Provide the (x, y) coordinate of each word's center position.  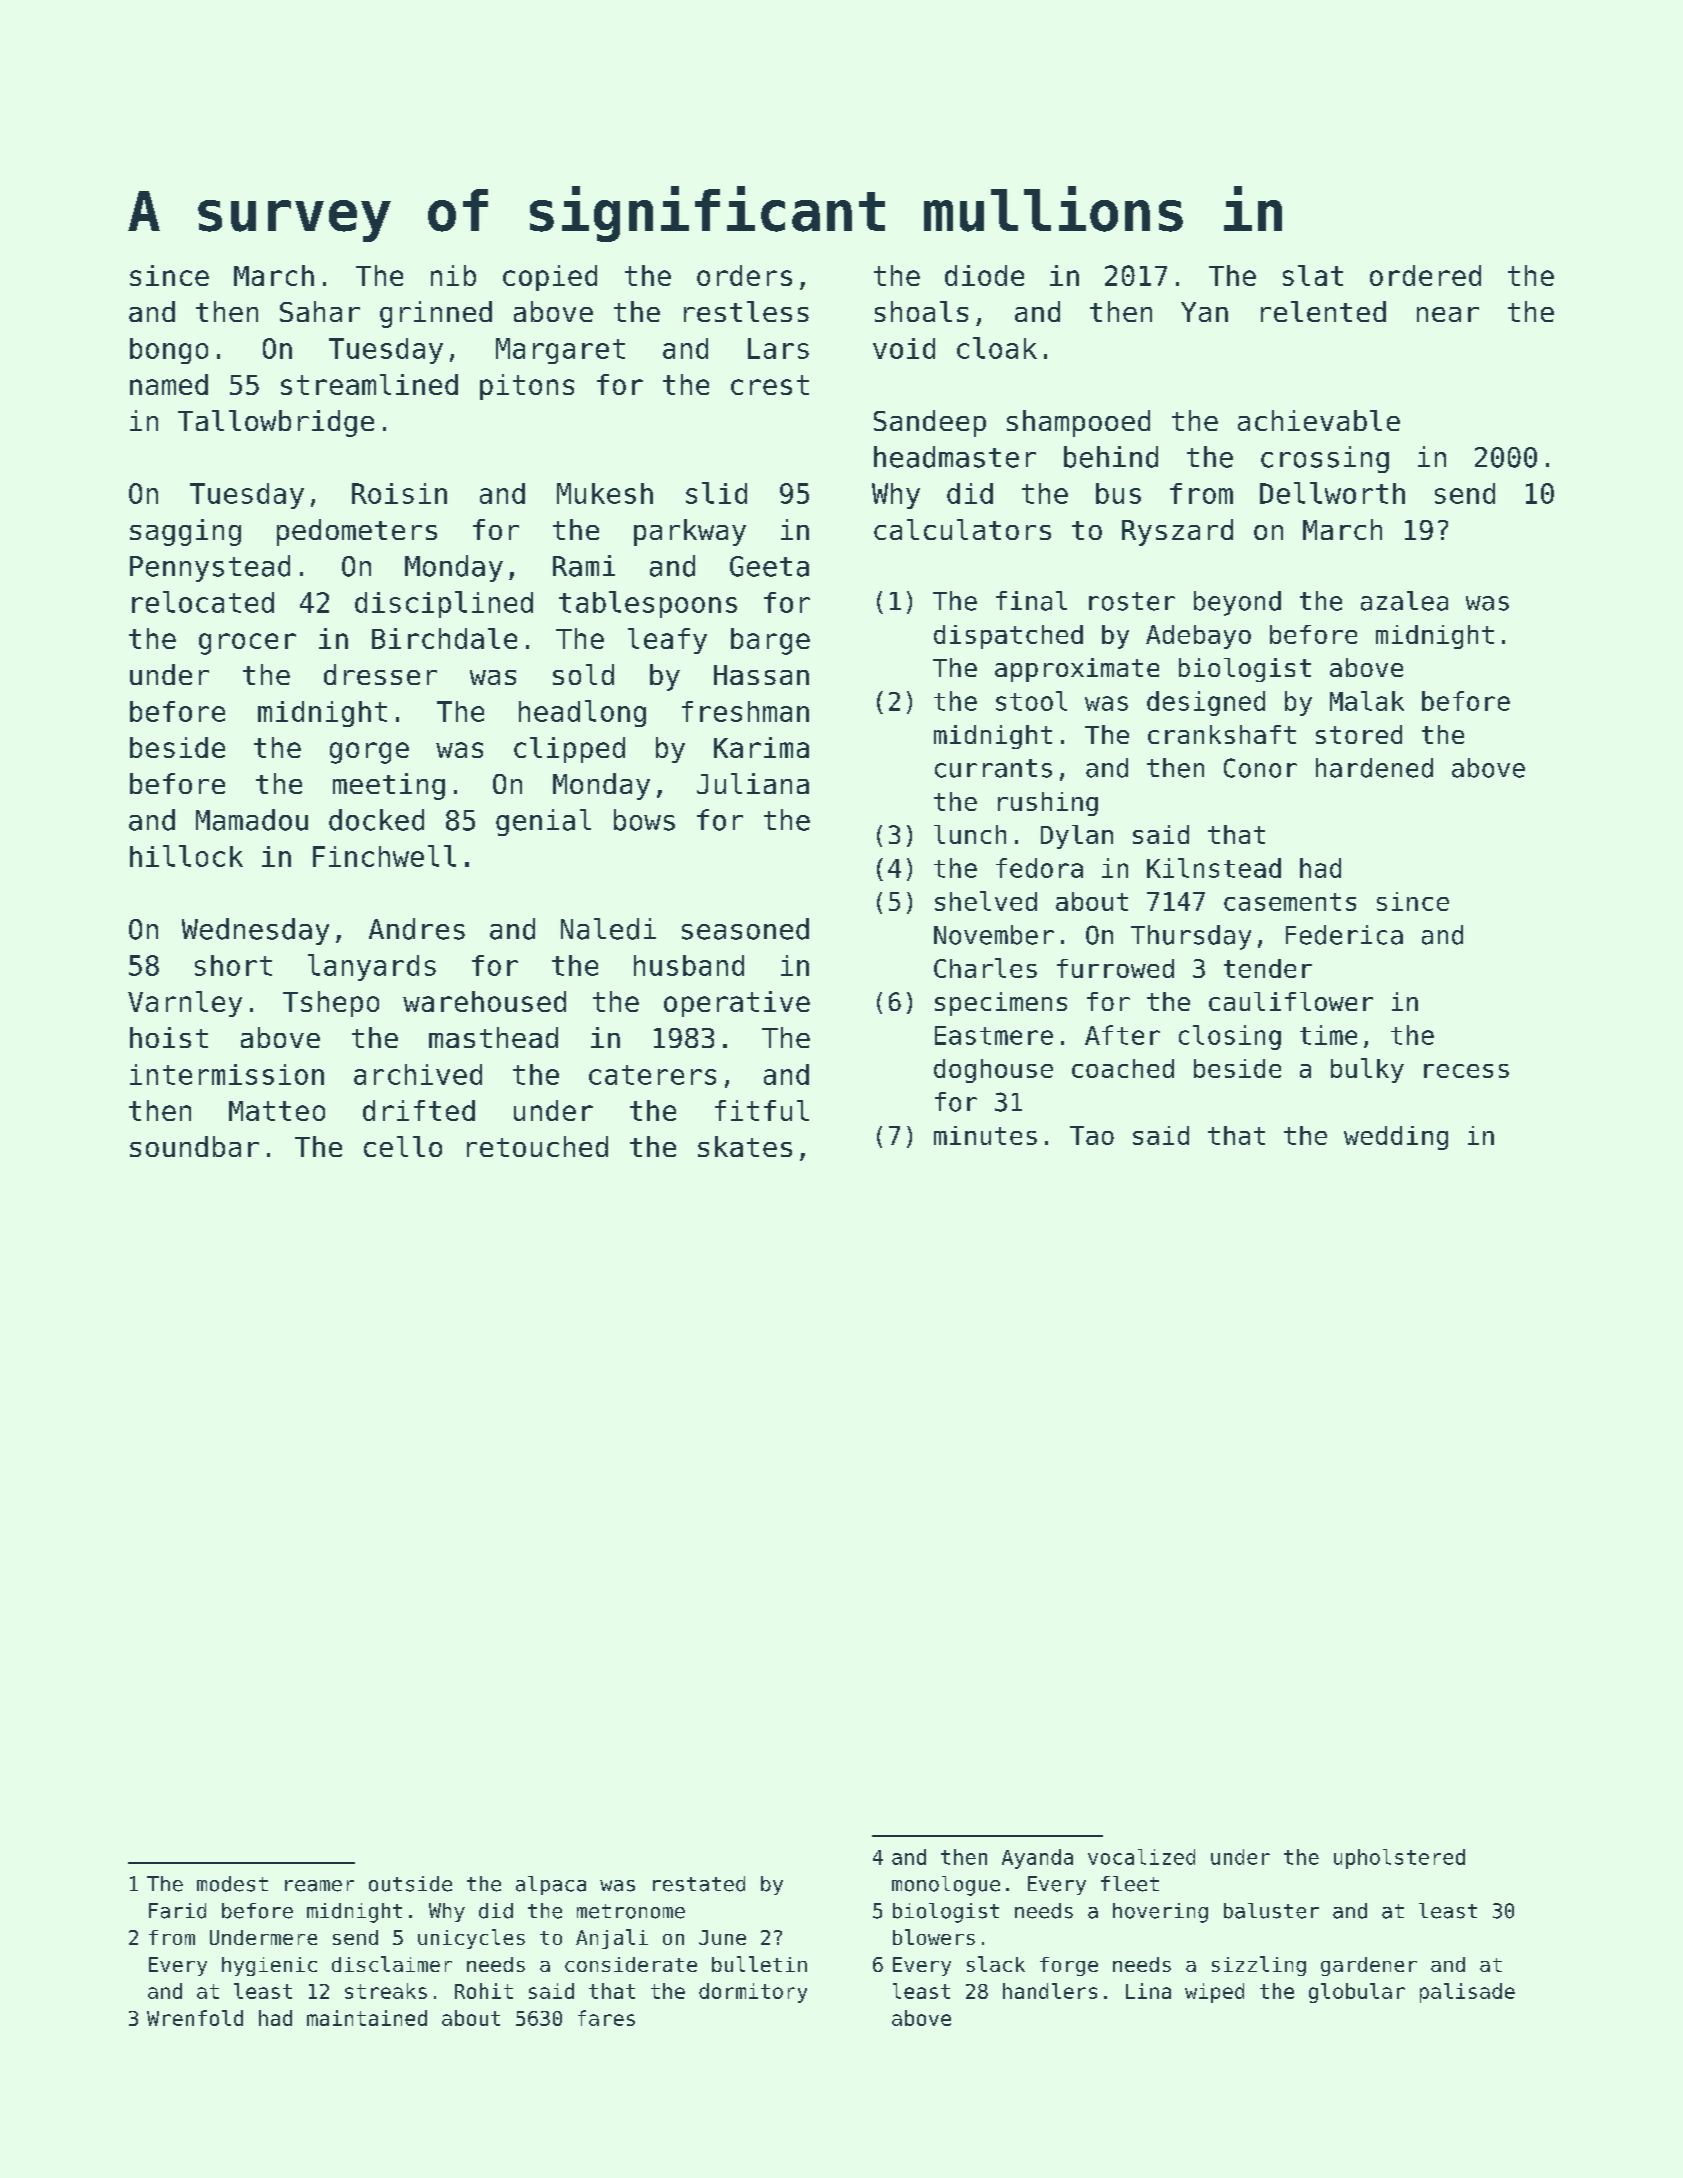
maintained (367, 2018)
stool (1031, 701)
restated (699, 1884)
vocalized (1141, 1857)
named (169, 384)
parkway (690, 532)
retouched (537, 1146)
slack (996, 1964)
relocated (203, 602)
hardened (1374, 768)
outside (410, 1884)
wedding (1396, 1138)
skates (745, 1146)
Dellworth (1332, 493)
